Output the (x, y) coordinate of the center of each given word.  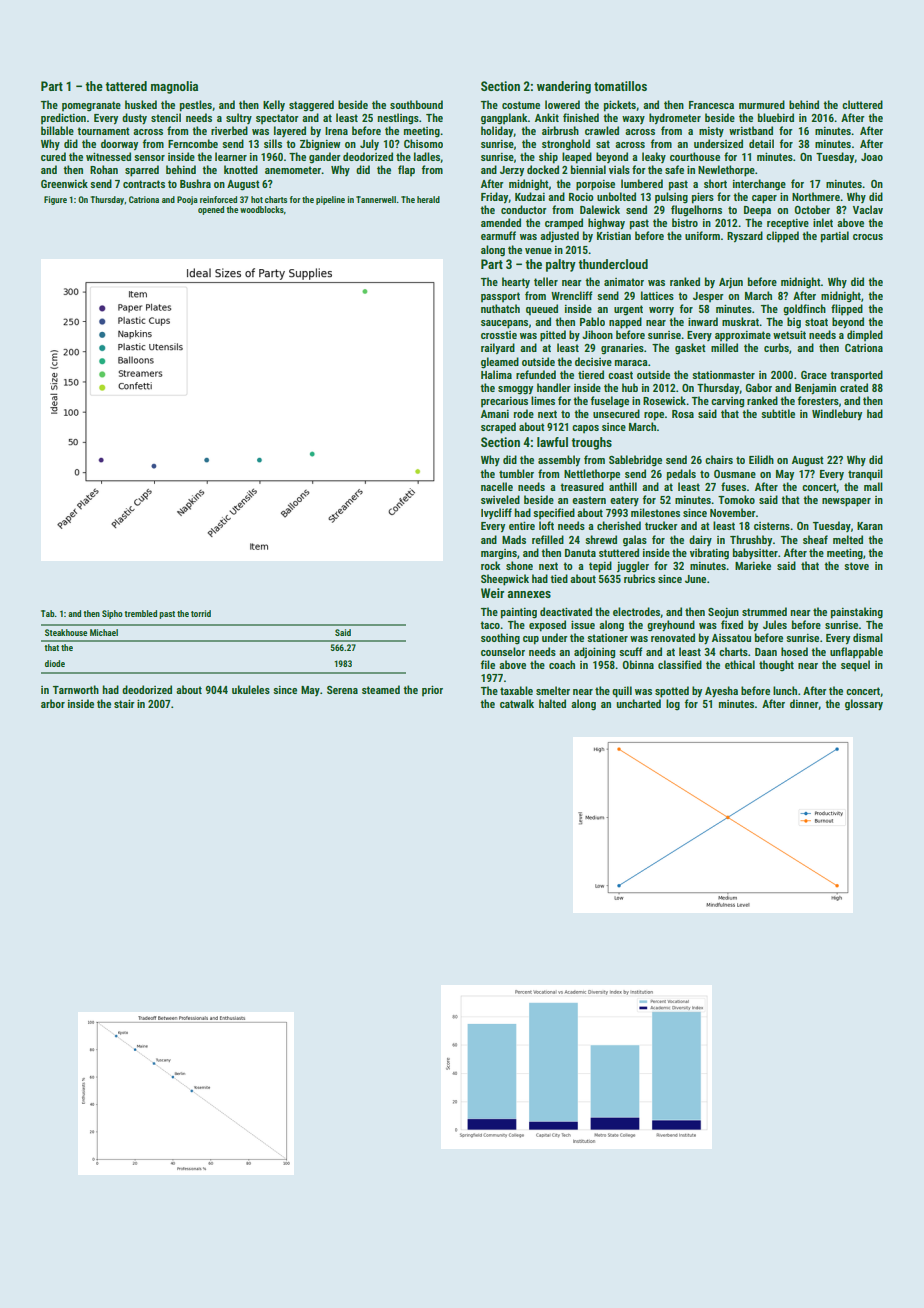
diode (55, 663)
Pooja (187, 200)
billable (57, 130)
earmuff (498, 235)
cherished (619, 525)
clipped (782, 237)
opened (211, 210)
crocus (868, 237)
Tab (48, 613)
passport (500, 297)
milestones (655, 512)
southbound (416, 104)
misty (711, 132)
